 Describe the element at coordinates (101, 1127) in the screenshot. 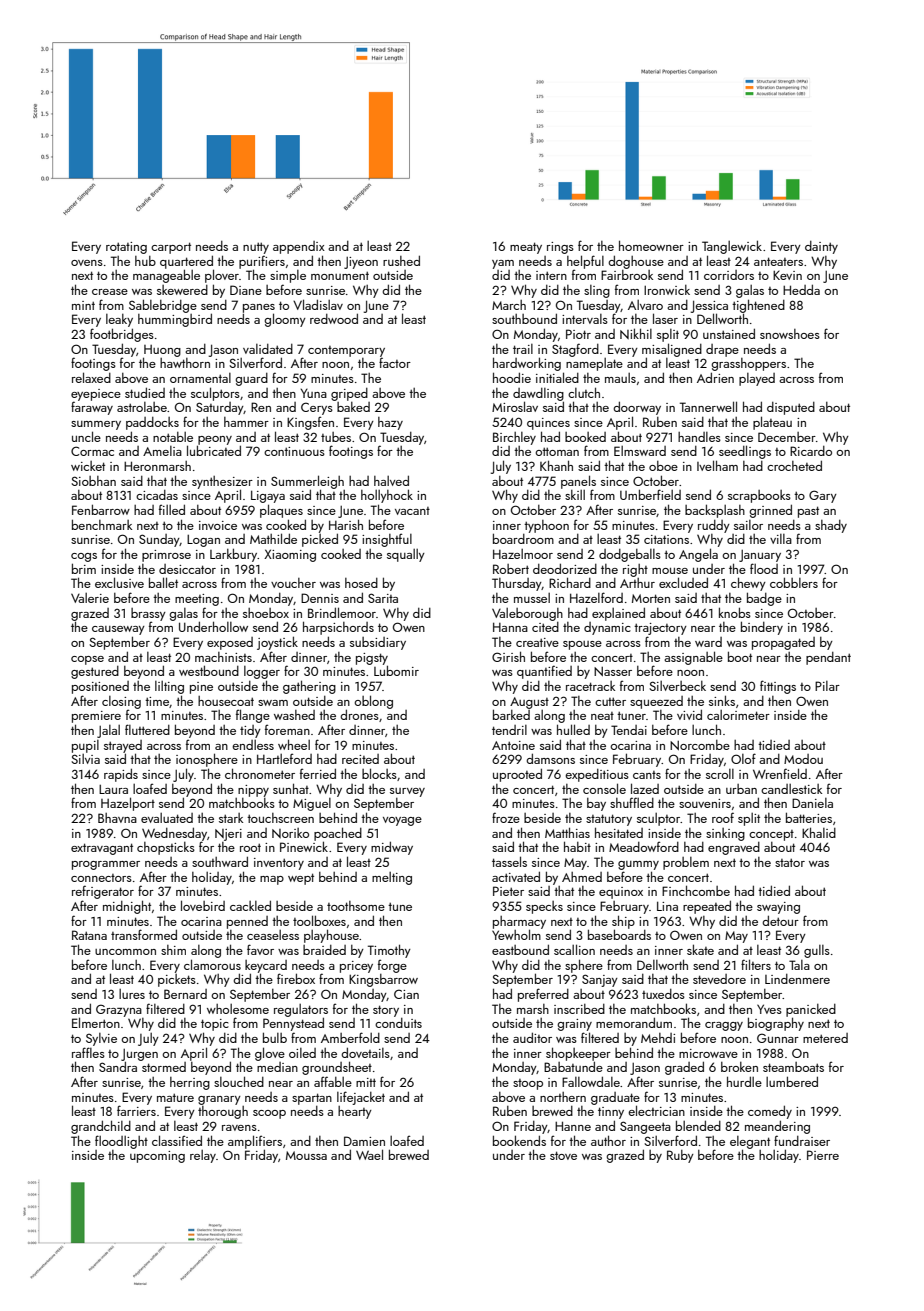

I see `grandchild` at that location.
